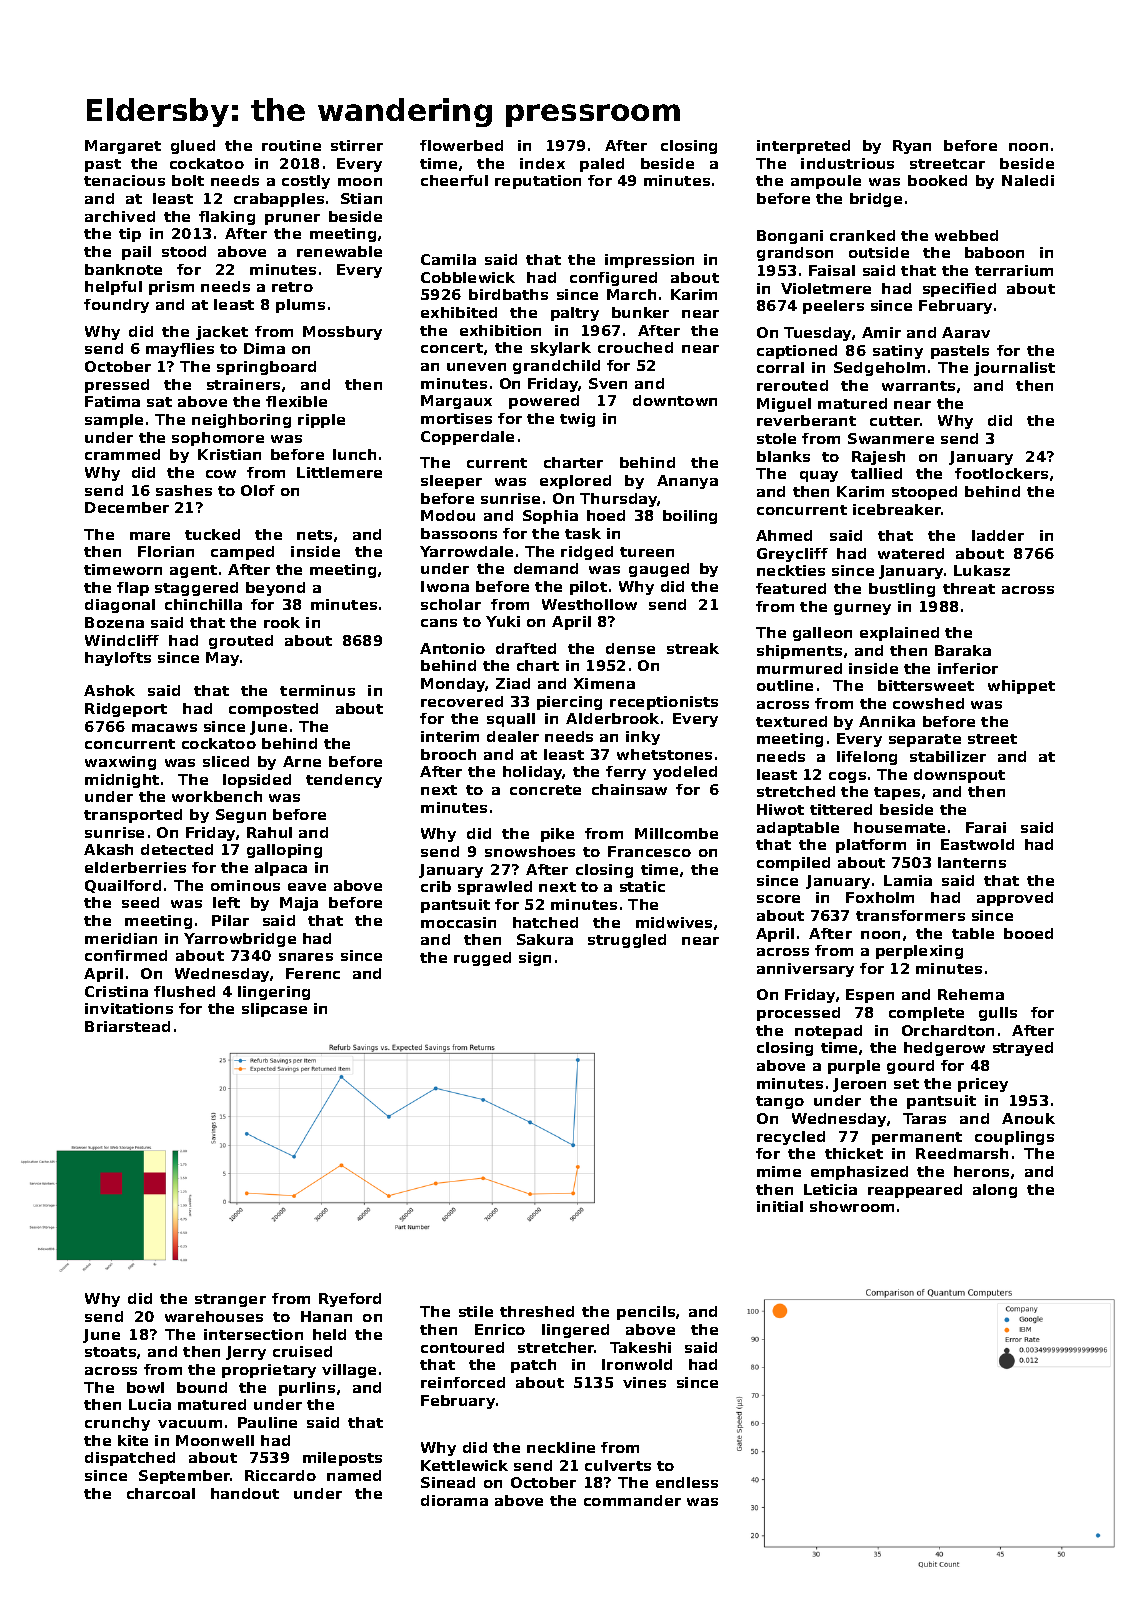 Image resolution: width=1140 pixels, height=1613 pixels. What do you see at coordinates (780, 1206) in the screenshot?
I see `initial` at bounding box center [780, 1206].
